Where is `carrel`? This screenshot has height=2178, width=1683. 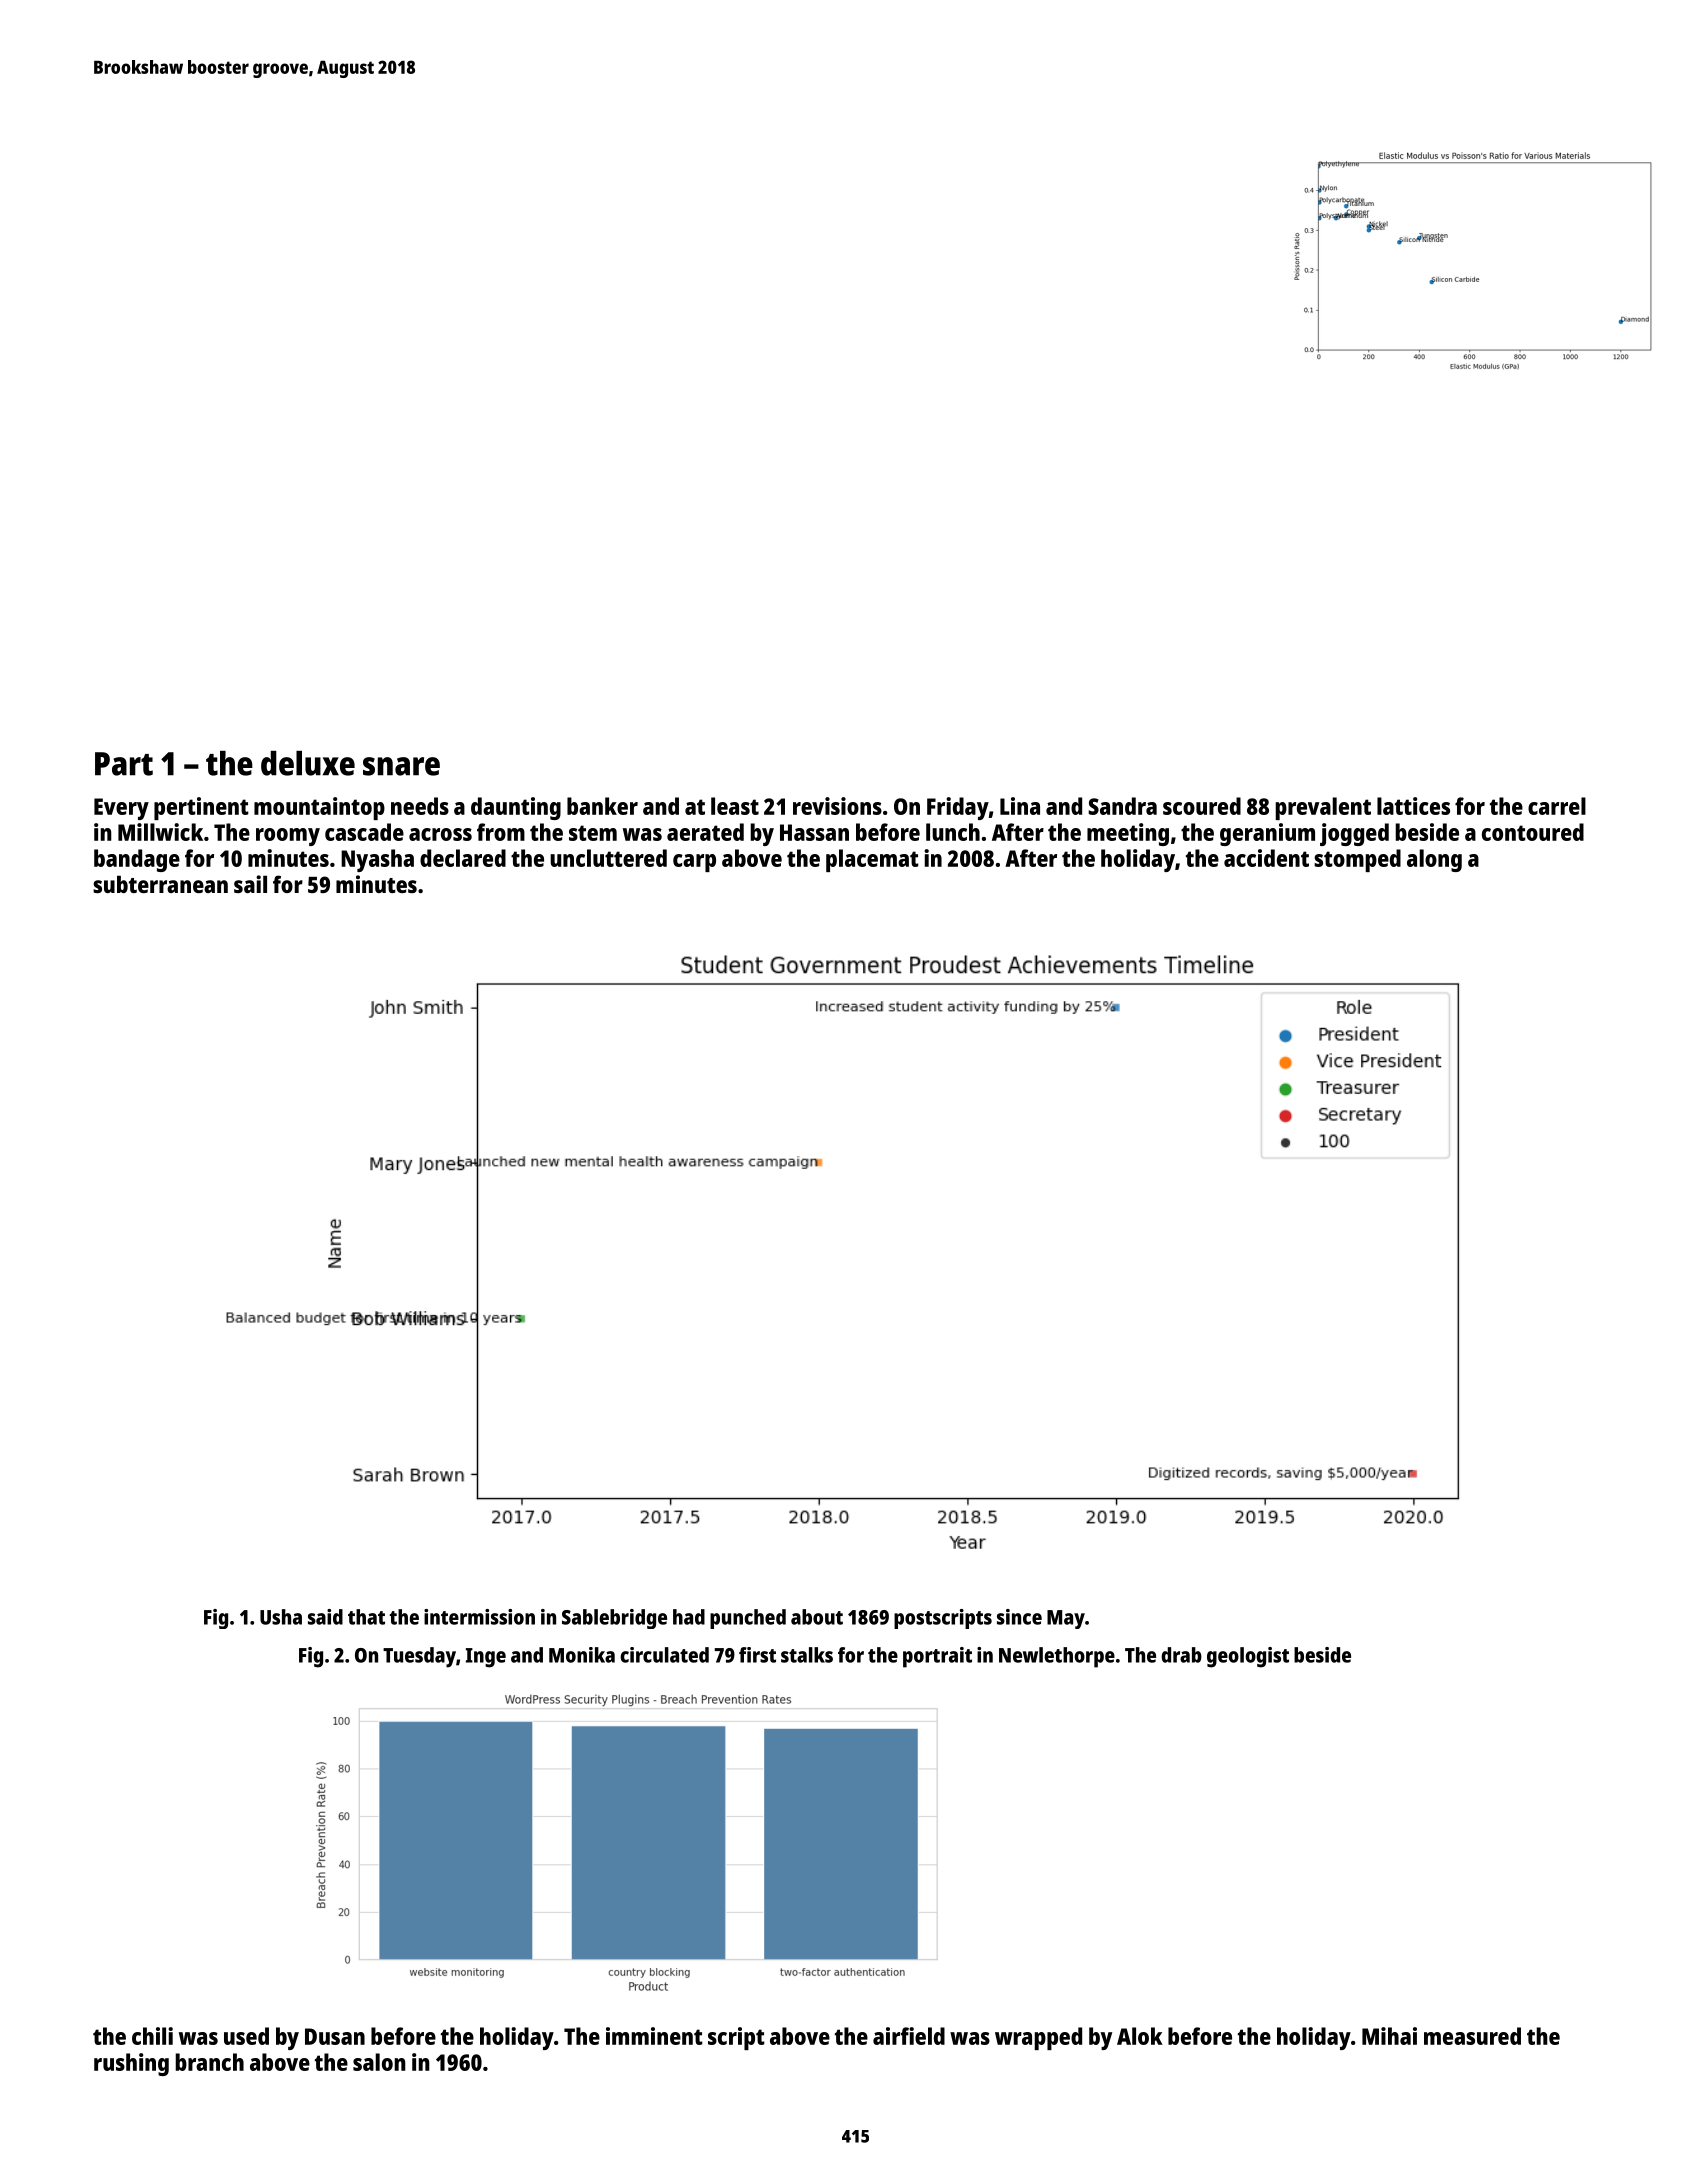
carrel is located at coordinates (1557, 806).
